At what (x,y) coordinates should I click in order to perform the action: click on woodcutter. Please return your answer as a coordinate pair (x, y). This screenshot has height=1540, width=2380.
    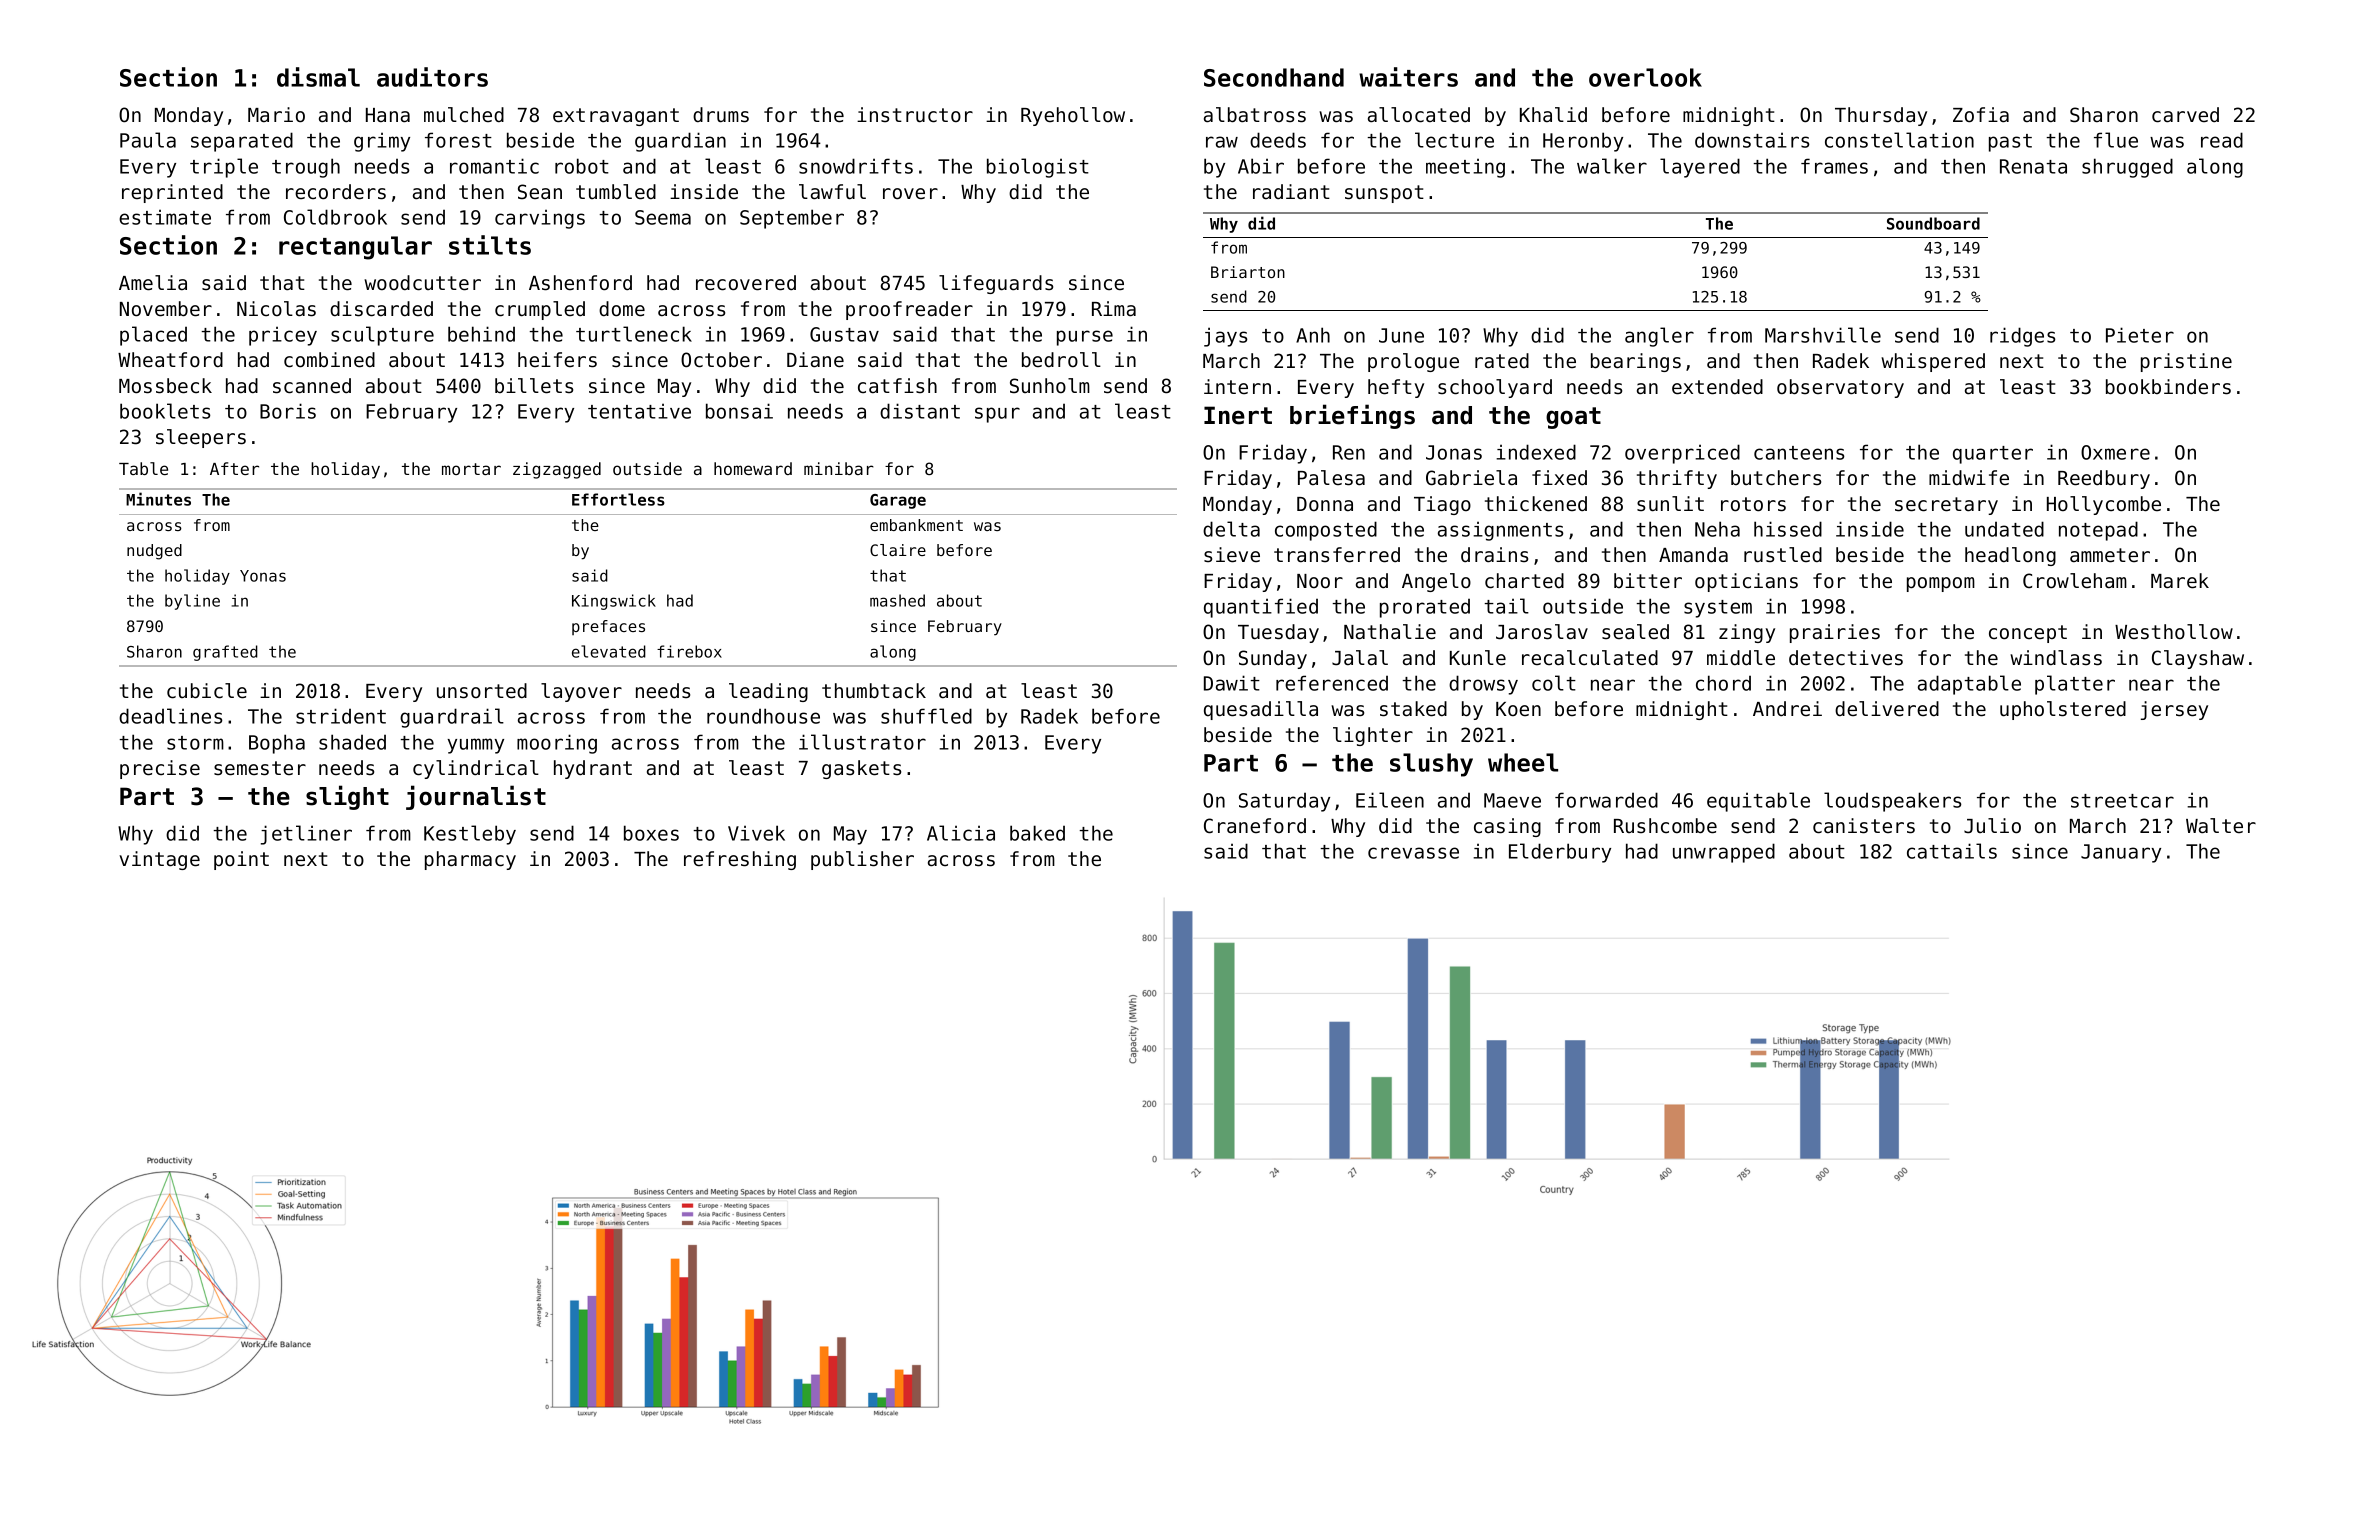
    Looking at the image, I should click on (422, 283).
